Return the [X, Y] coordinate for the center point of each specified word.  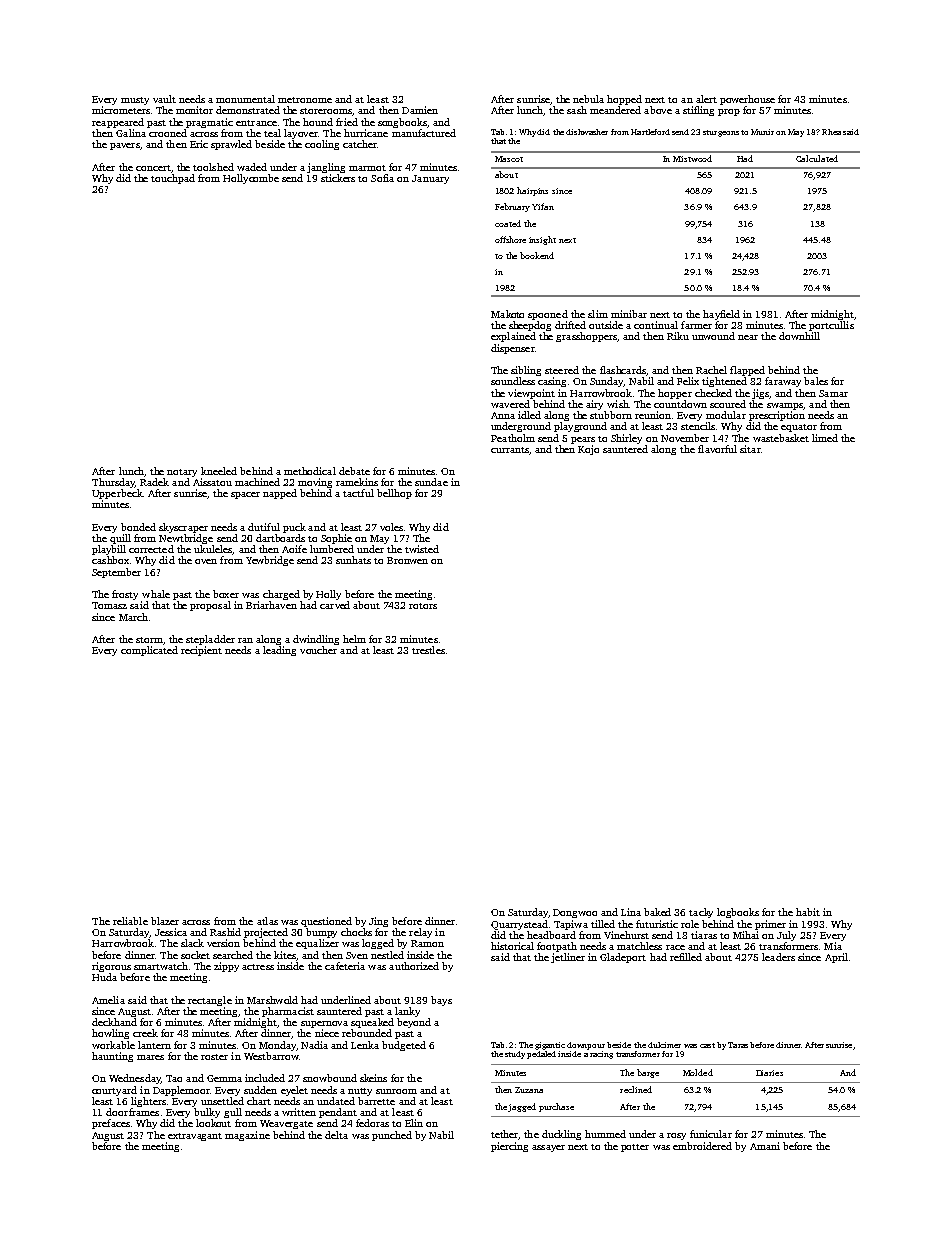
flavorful [717, 449]
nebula [588, 99]
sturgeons [721, 133]
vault [164, 99]
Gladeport [623, 958]
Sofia [382, 178]
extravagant [195, 1137]
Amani [765, 1146]
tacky [701, 913]
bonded [138, 527]
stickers [338, 178]
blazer [165, 921]
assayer [548, 1148]
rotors [423, 606]
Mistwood [692, 158]
